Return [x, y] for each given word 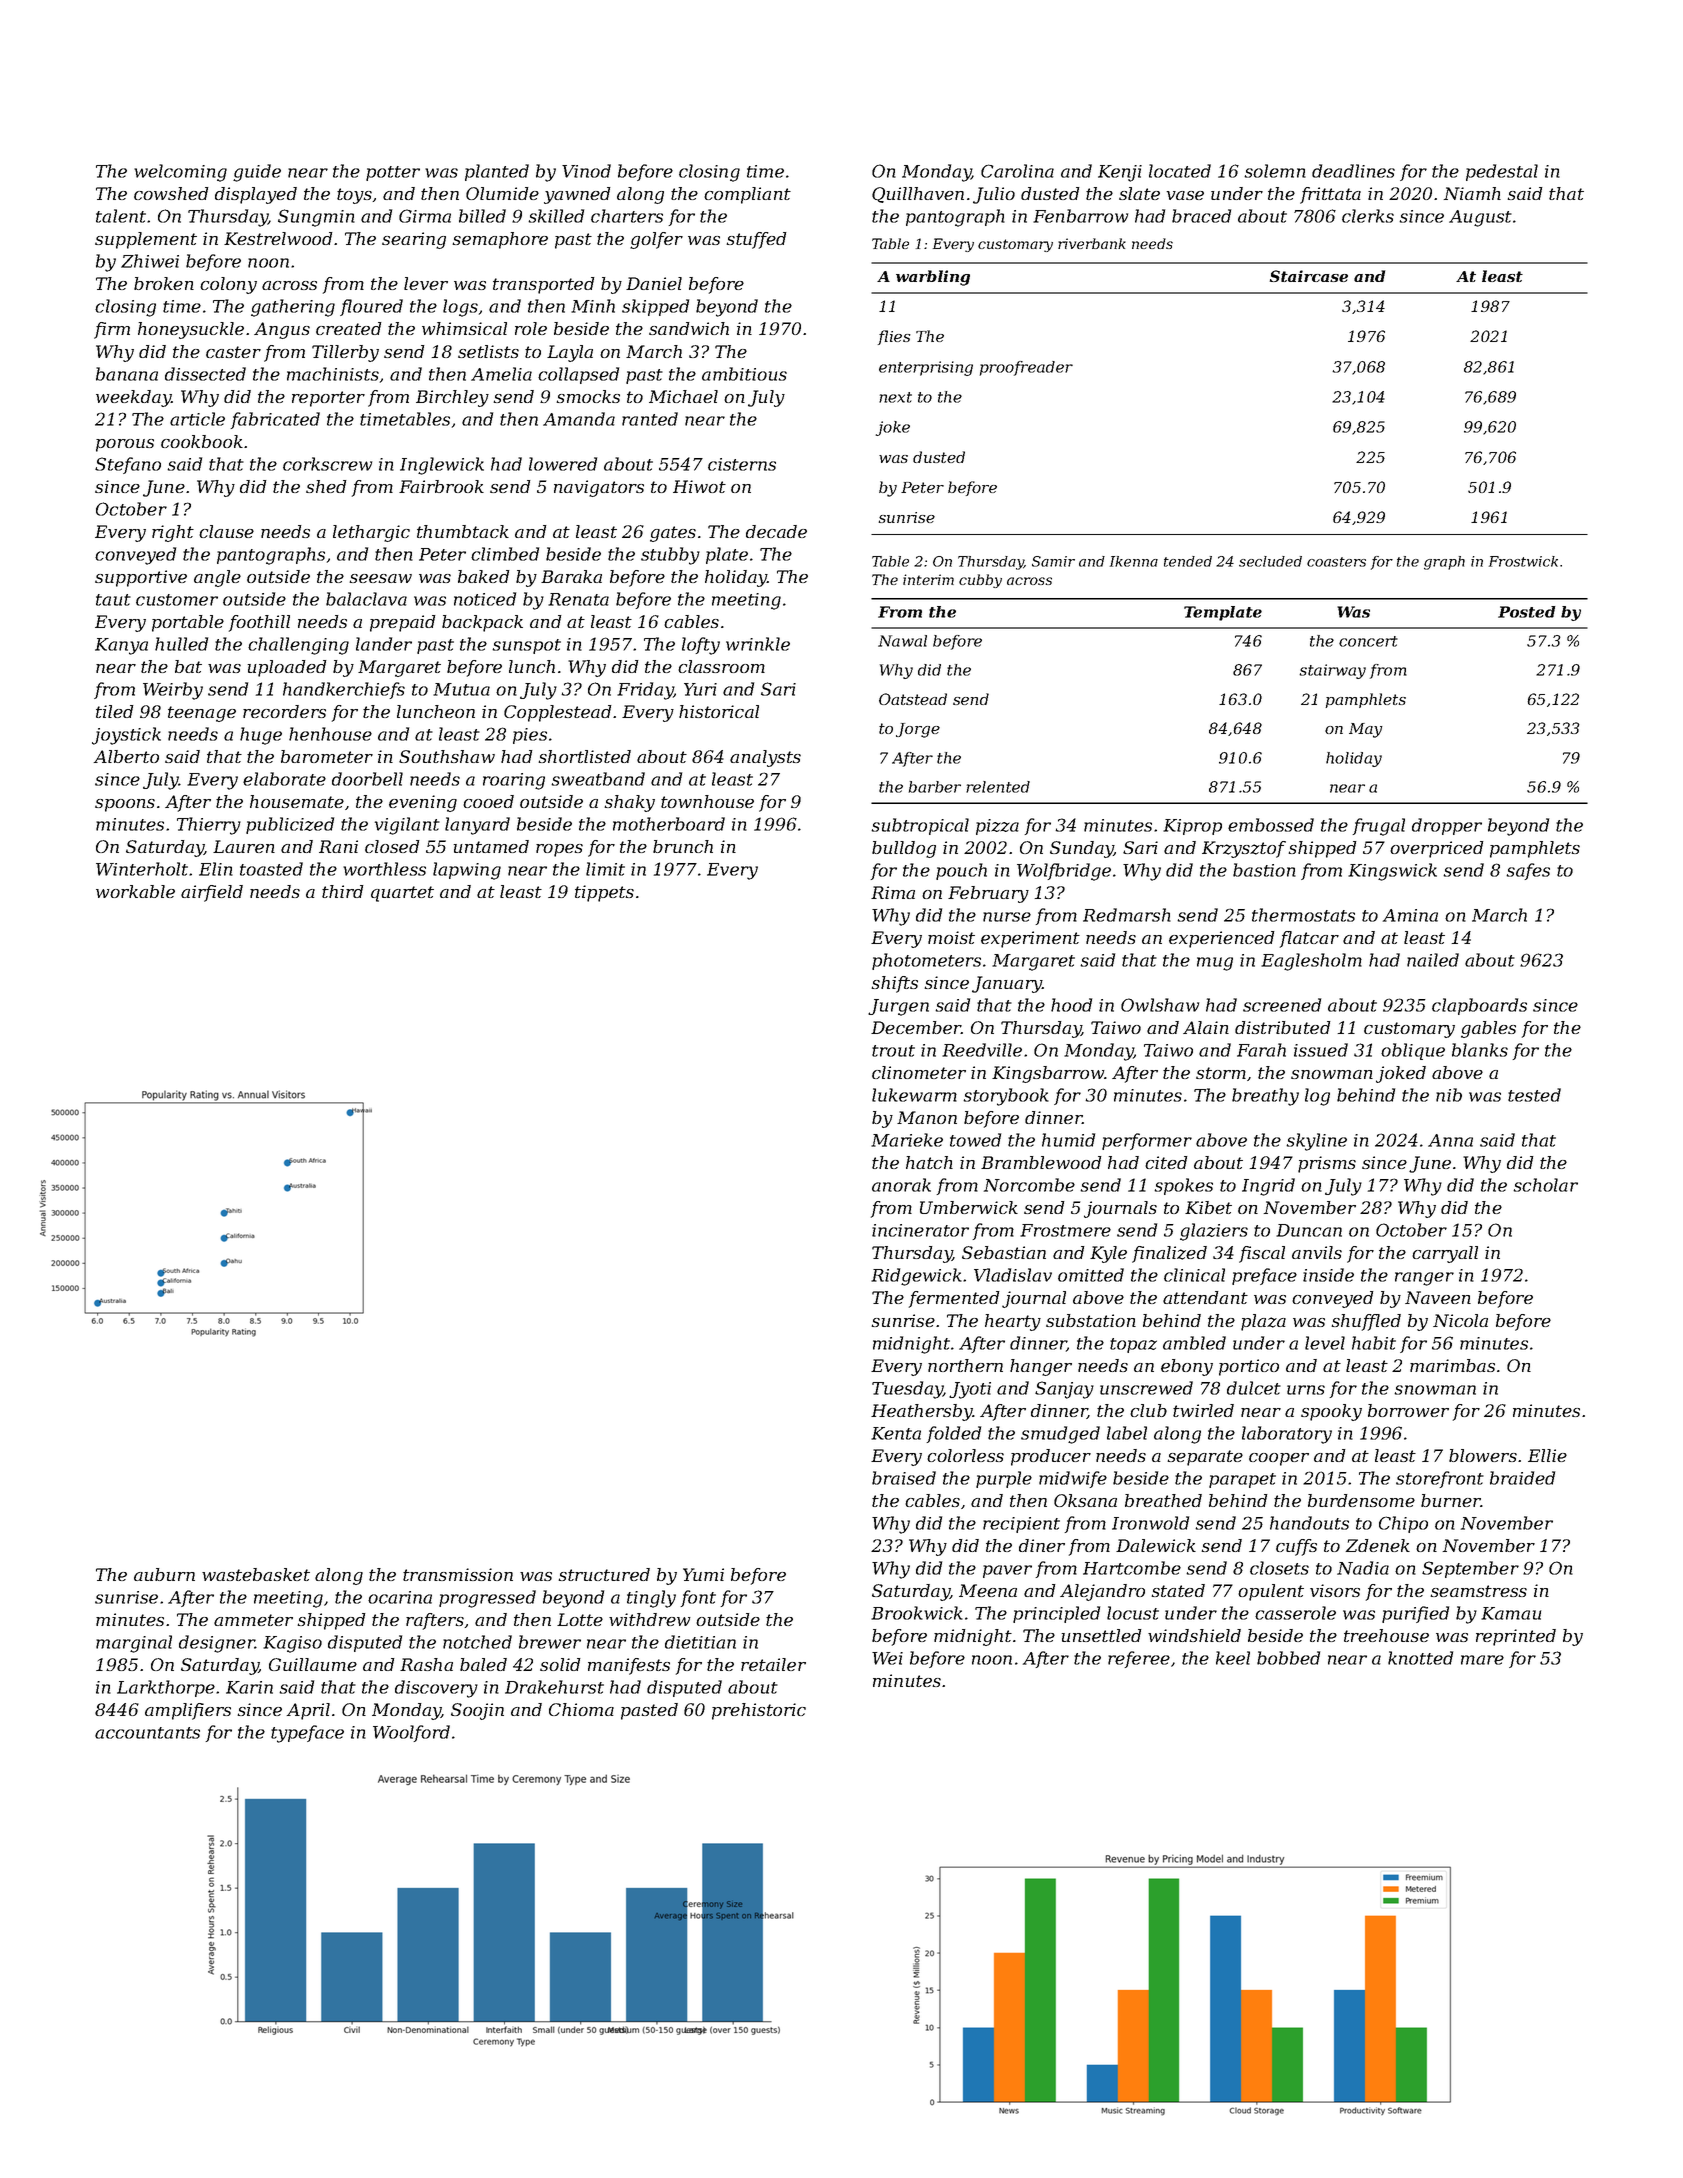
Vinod [586, 171]
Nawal [902, 641]
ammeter [253, 1620]
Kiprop [1192, 827]
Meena [988, 1590]
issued [1321, 1050]
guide [257, 173]
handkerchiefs [344, 690]
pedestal [1502, 172]
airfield [212, 893]
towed [975, 1140]
